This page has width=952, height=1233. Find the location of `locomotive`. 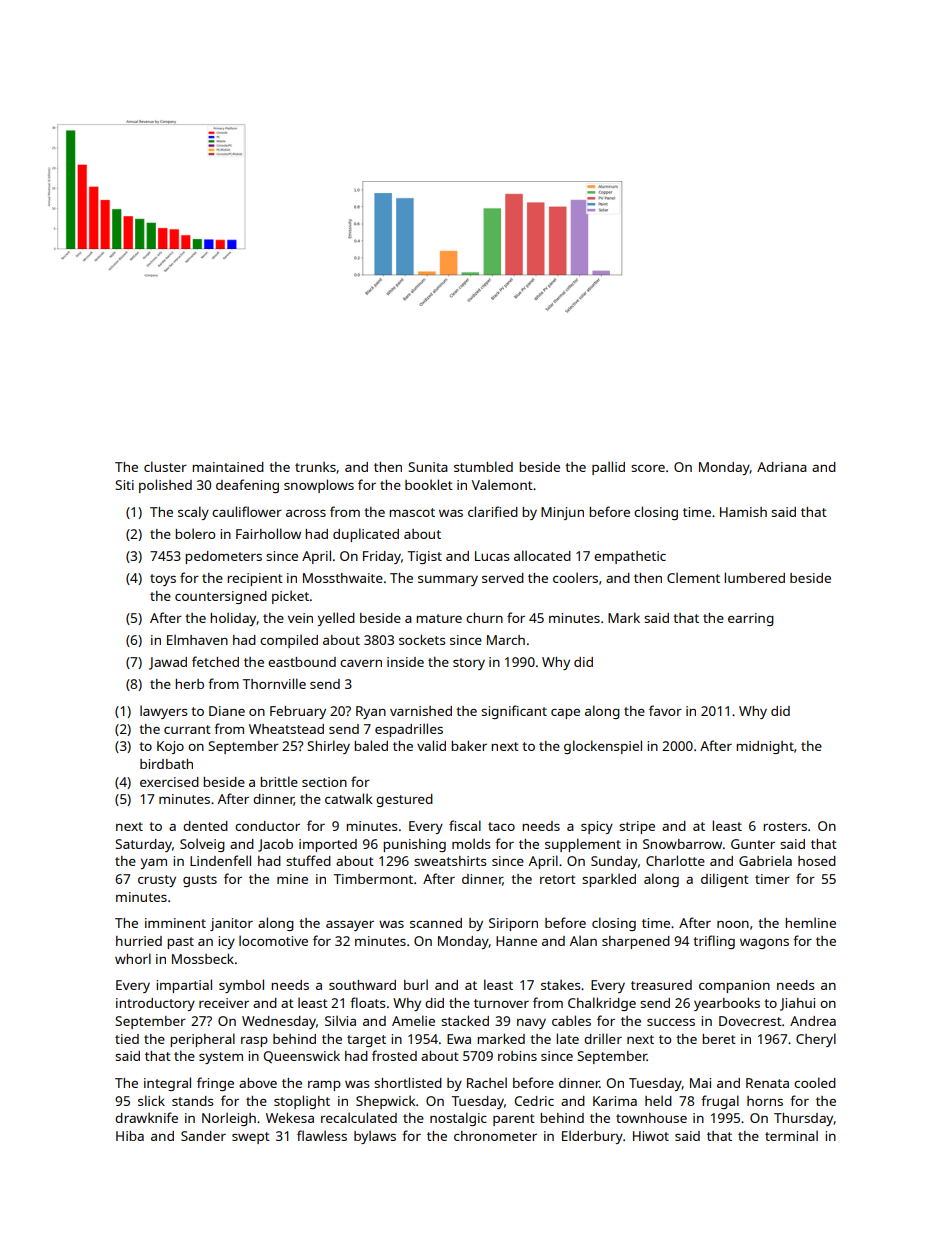

locomotive is located at coordinates (273, 940).
